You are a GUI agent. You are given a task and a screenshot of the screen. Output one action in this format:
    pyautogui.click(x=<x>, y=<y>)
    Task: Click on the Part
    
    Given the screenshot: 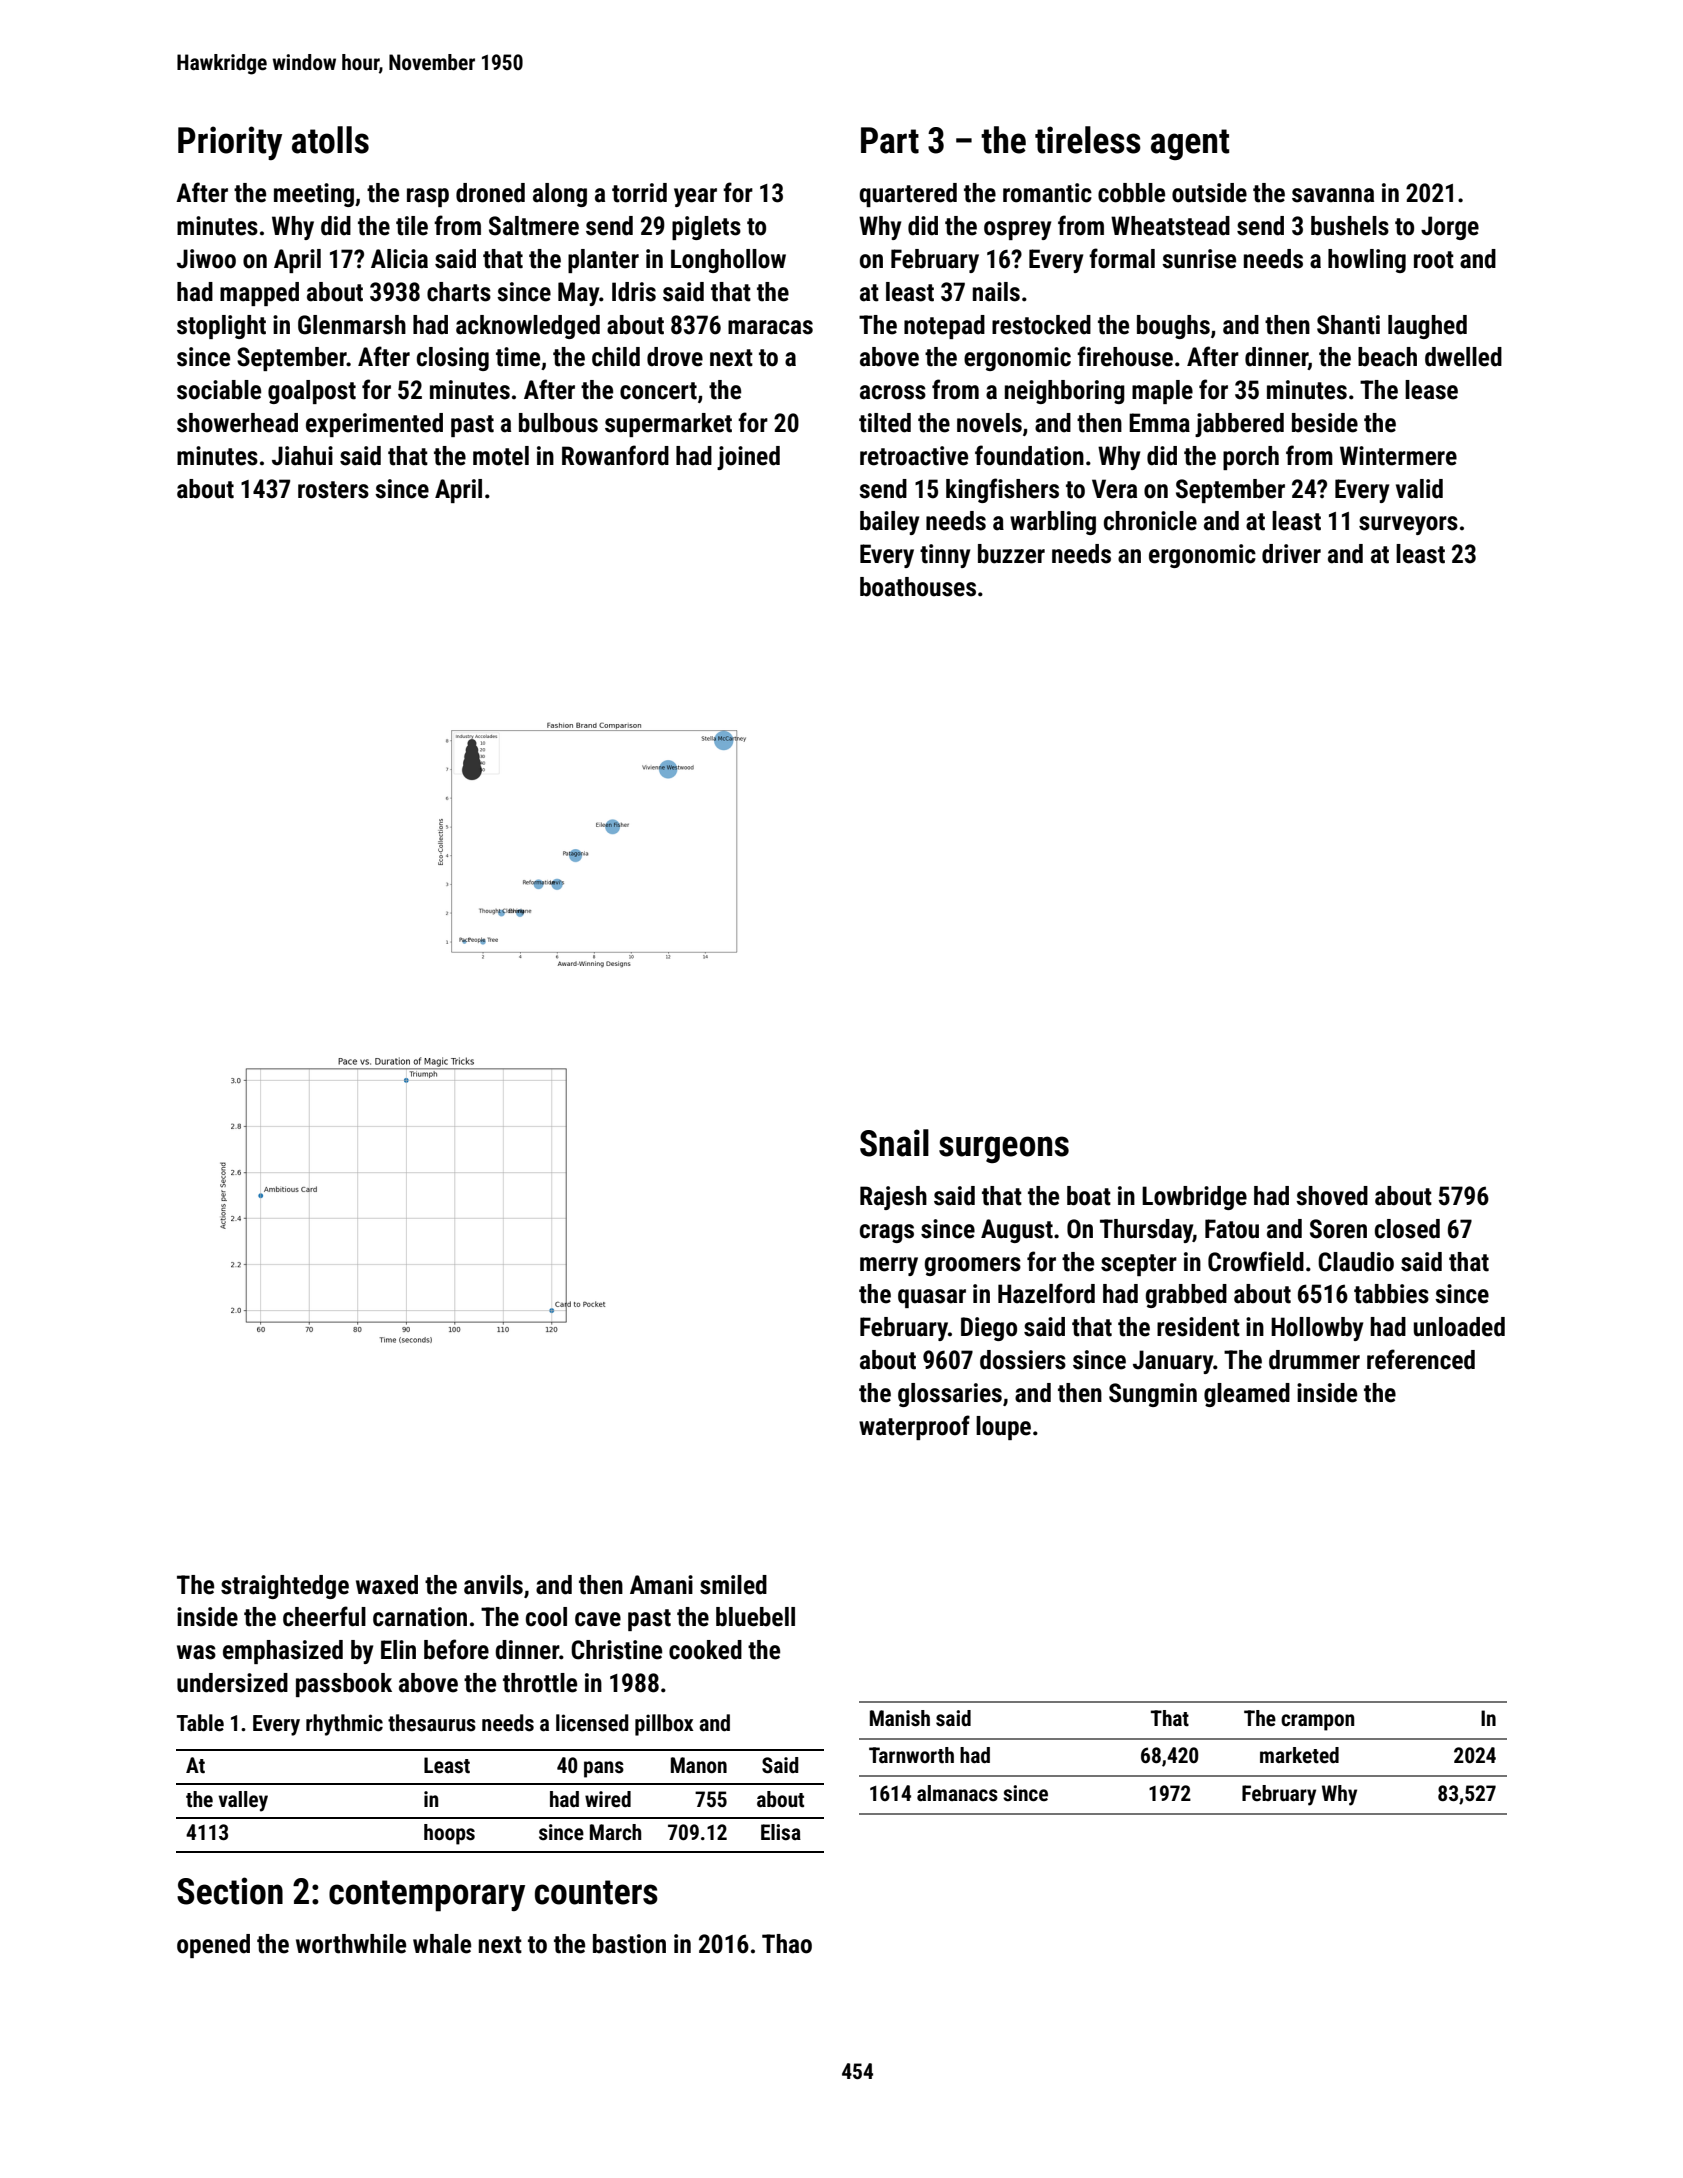 What is the action you would take?
    pyautogui.click(x=890, y=140)
